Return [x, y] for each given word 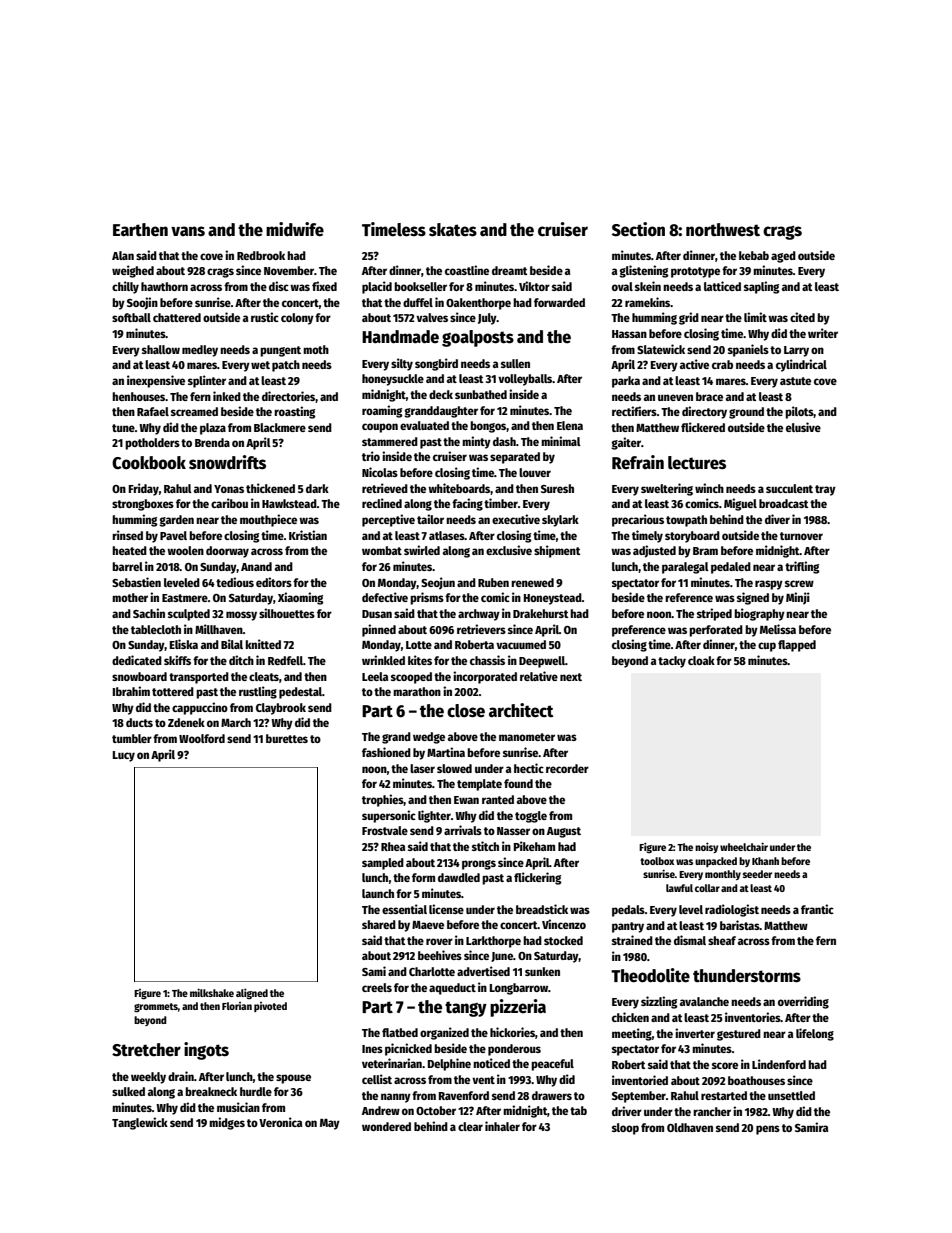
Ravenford [464, 1095]
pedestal [300, 693]
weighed [133, 271]
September [639, 1097]
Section [638, 229]
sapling [762, 287]
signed [753, 598]
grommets [156, 1008]
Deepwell [542, 662]
